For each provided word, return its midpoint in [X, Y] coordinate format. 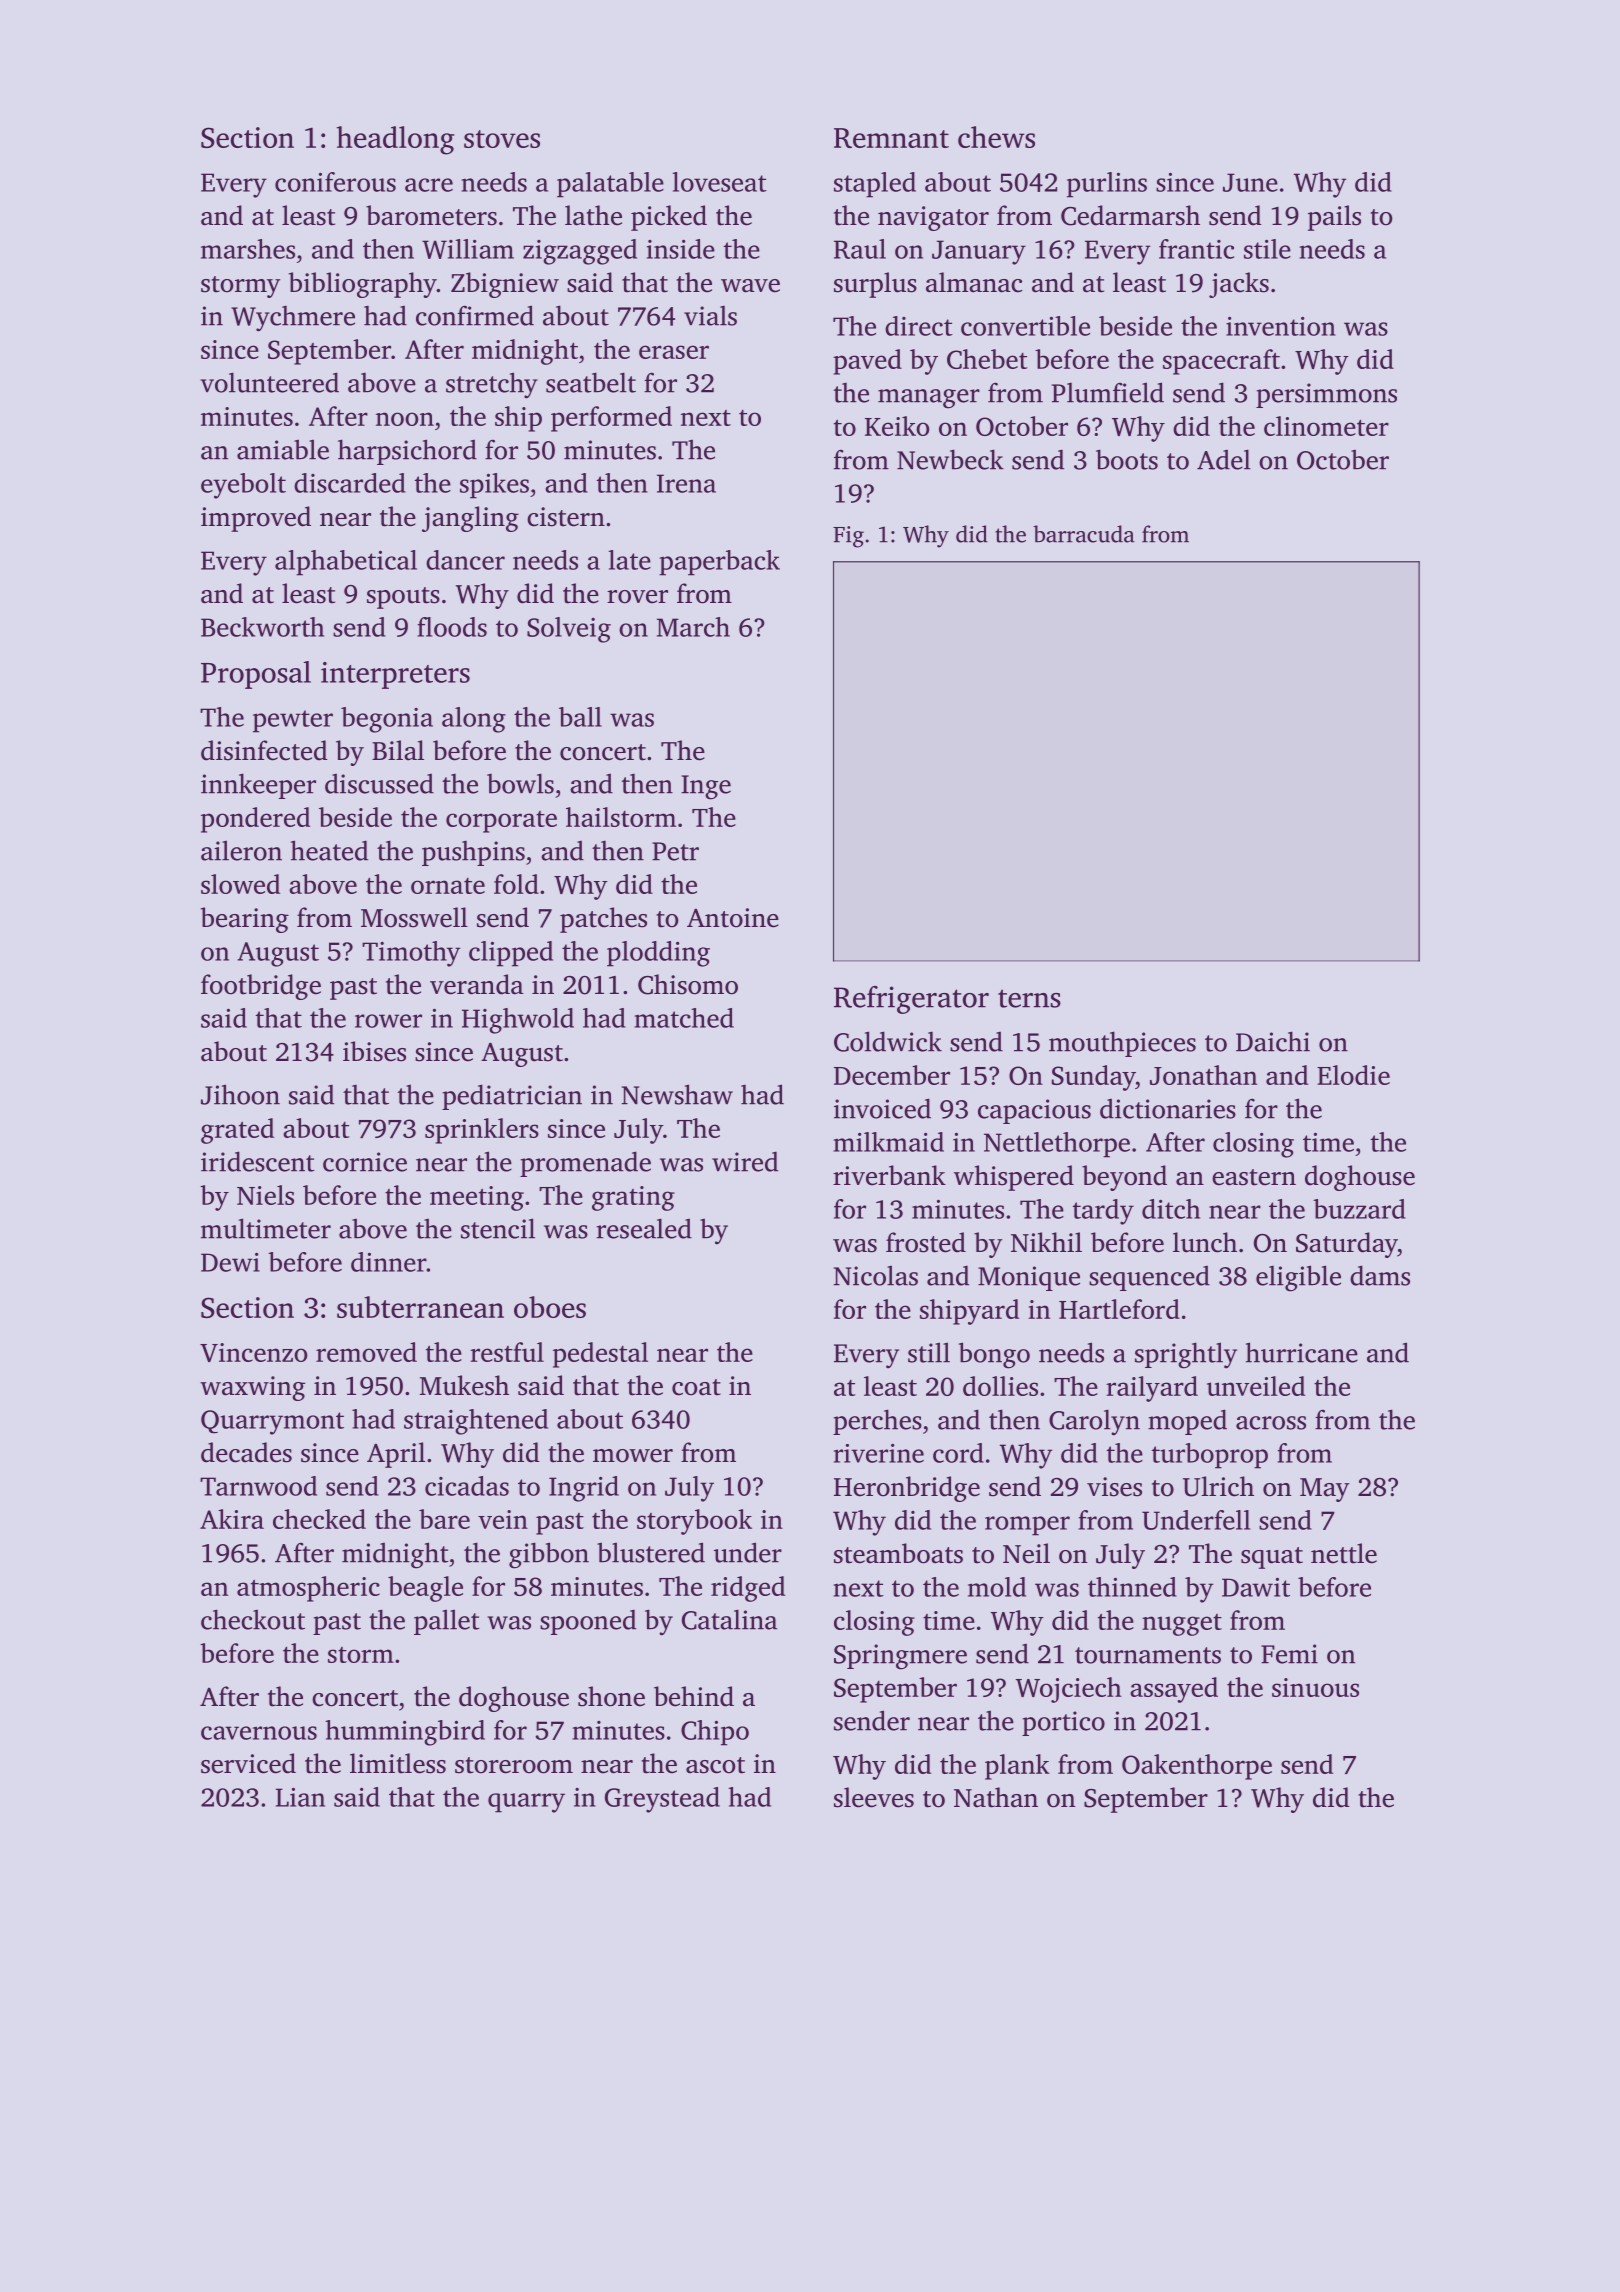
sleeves [874, 1797]
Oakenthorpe [1197, 1767]
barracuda [1084, 534]
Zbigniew [505, 285]
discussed [379, 783]
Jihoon [240, 1094]
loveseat [719, 182]
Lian [300, 1797]
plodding [658, 954]
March [693, 627]
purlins [1107, 185]
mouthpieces [1122, 1044]
